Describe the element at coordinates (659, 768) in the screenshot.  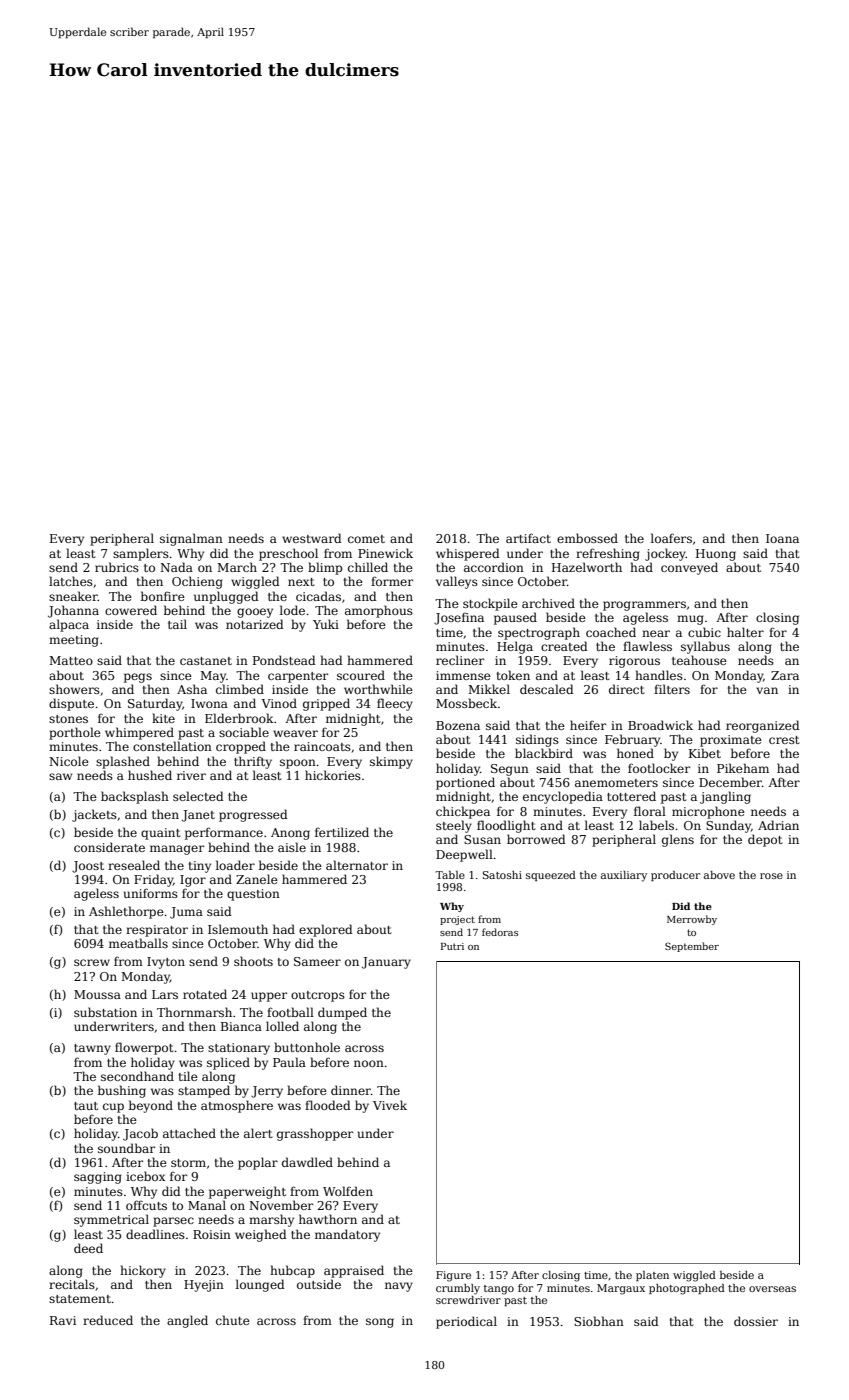
I see `footlocker` at that location.
